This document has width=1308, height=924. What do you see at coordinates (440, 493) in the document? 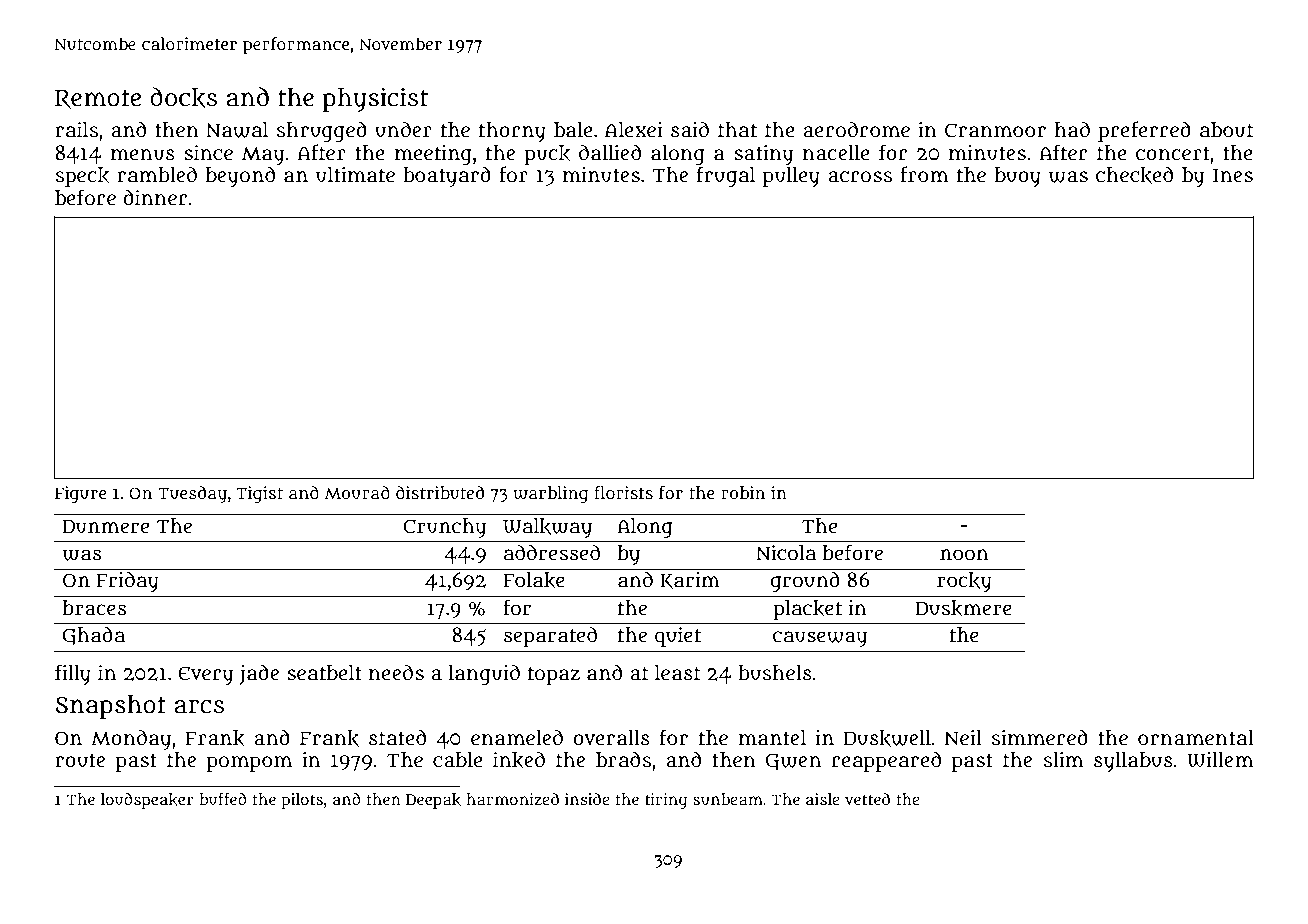
I see `distributed` at bounding box center [440, 493].
